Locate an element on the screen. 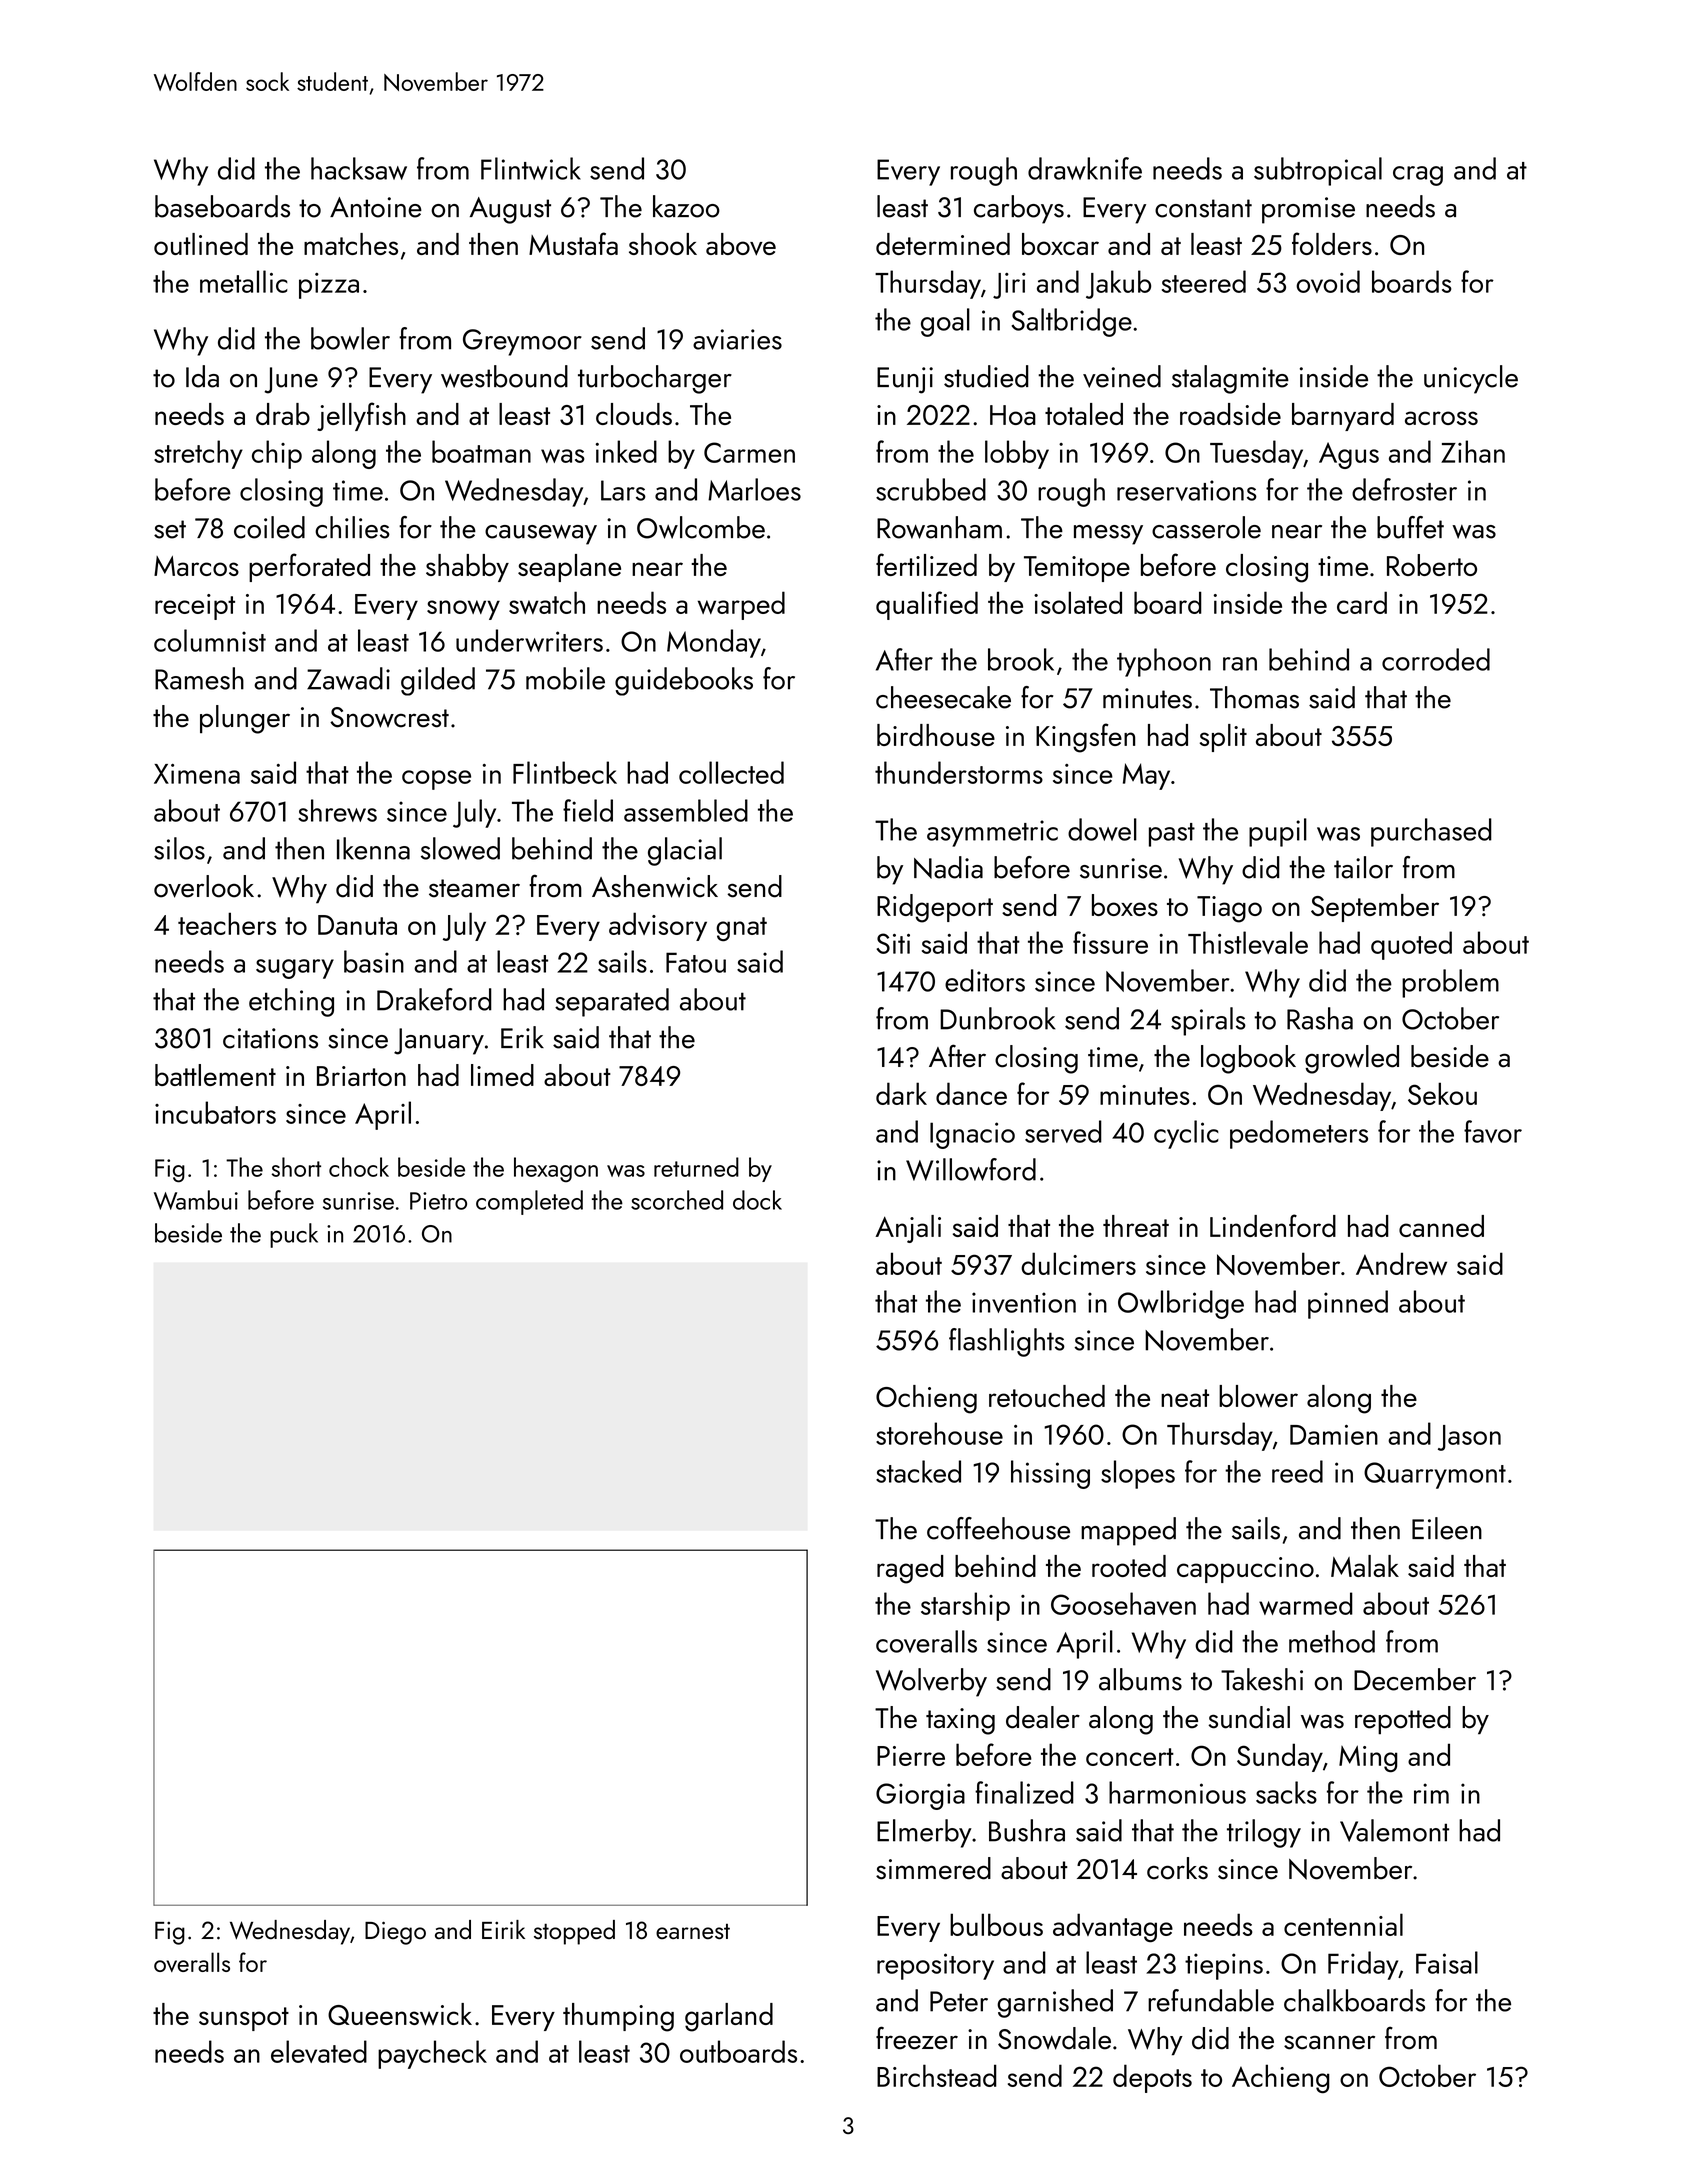 The image size is (1683, 2178). Willowford is located at coordinates (971, 1169).
